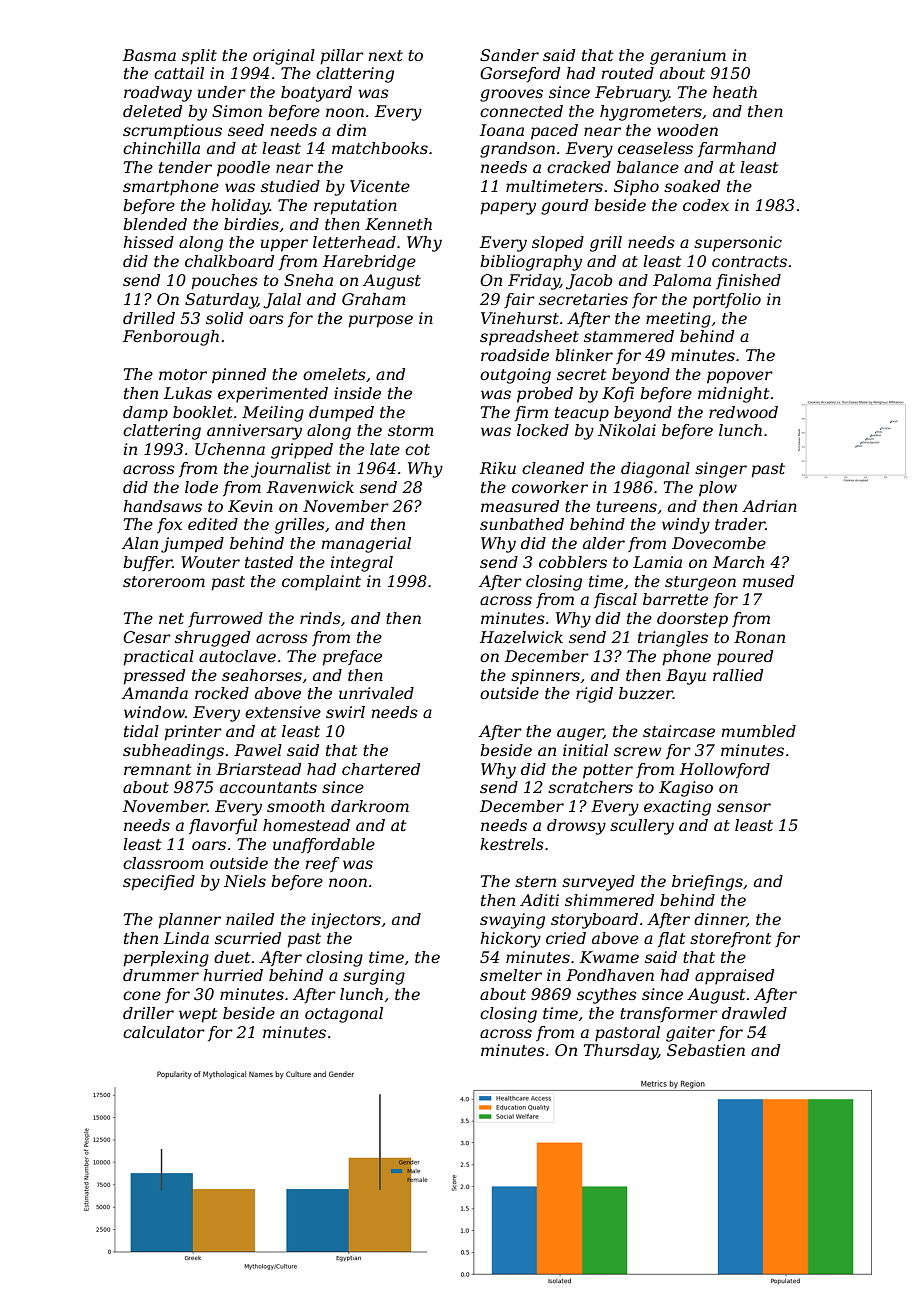 The height and width of the image is (1308, 924). Describe the element at coordinates (164, 1032) in the image. I see `calculator` at that location.
